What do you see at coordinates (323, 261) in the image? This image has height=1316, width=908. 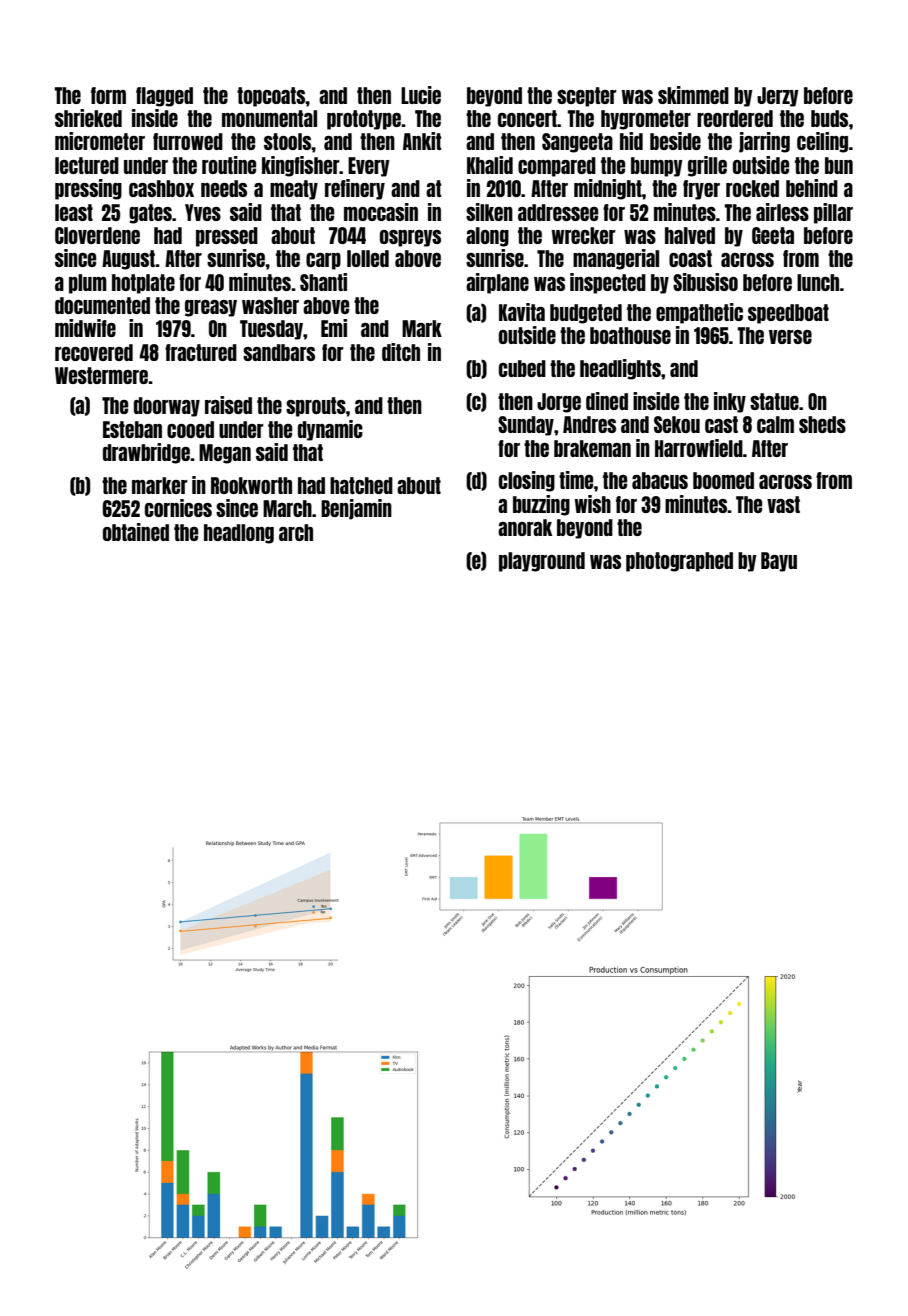 I see `carp` at bounding box center [323, 261].
